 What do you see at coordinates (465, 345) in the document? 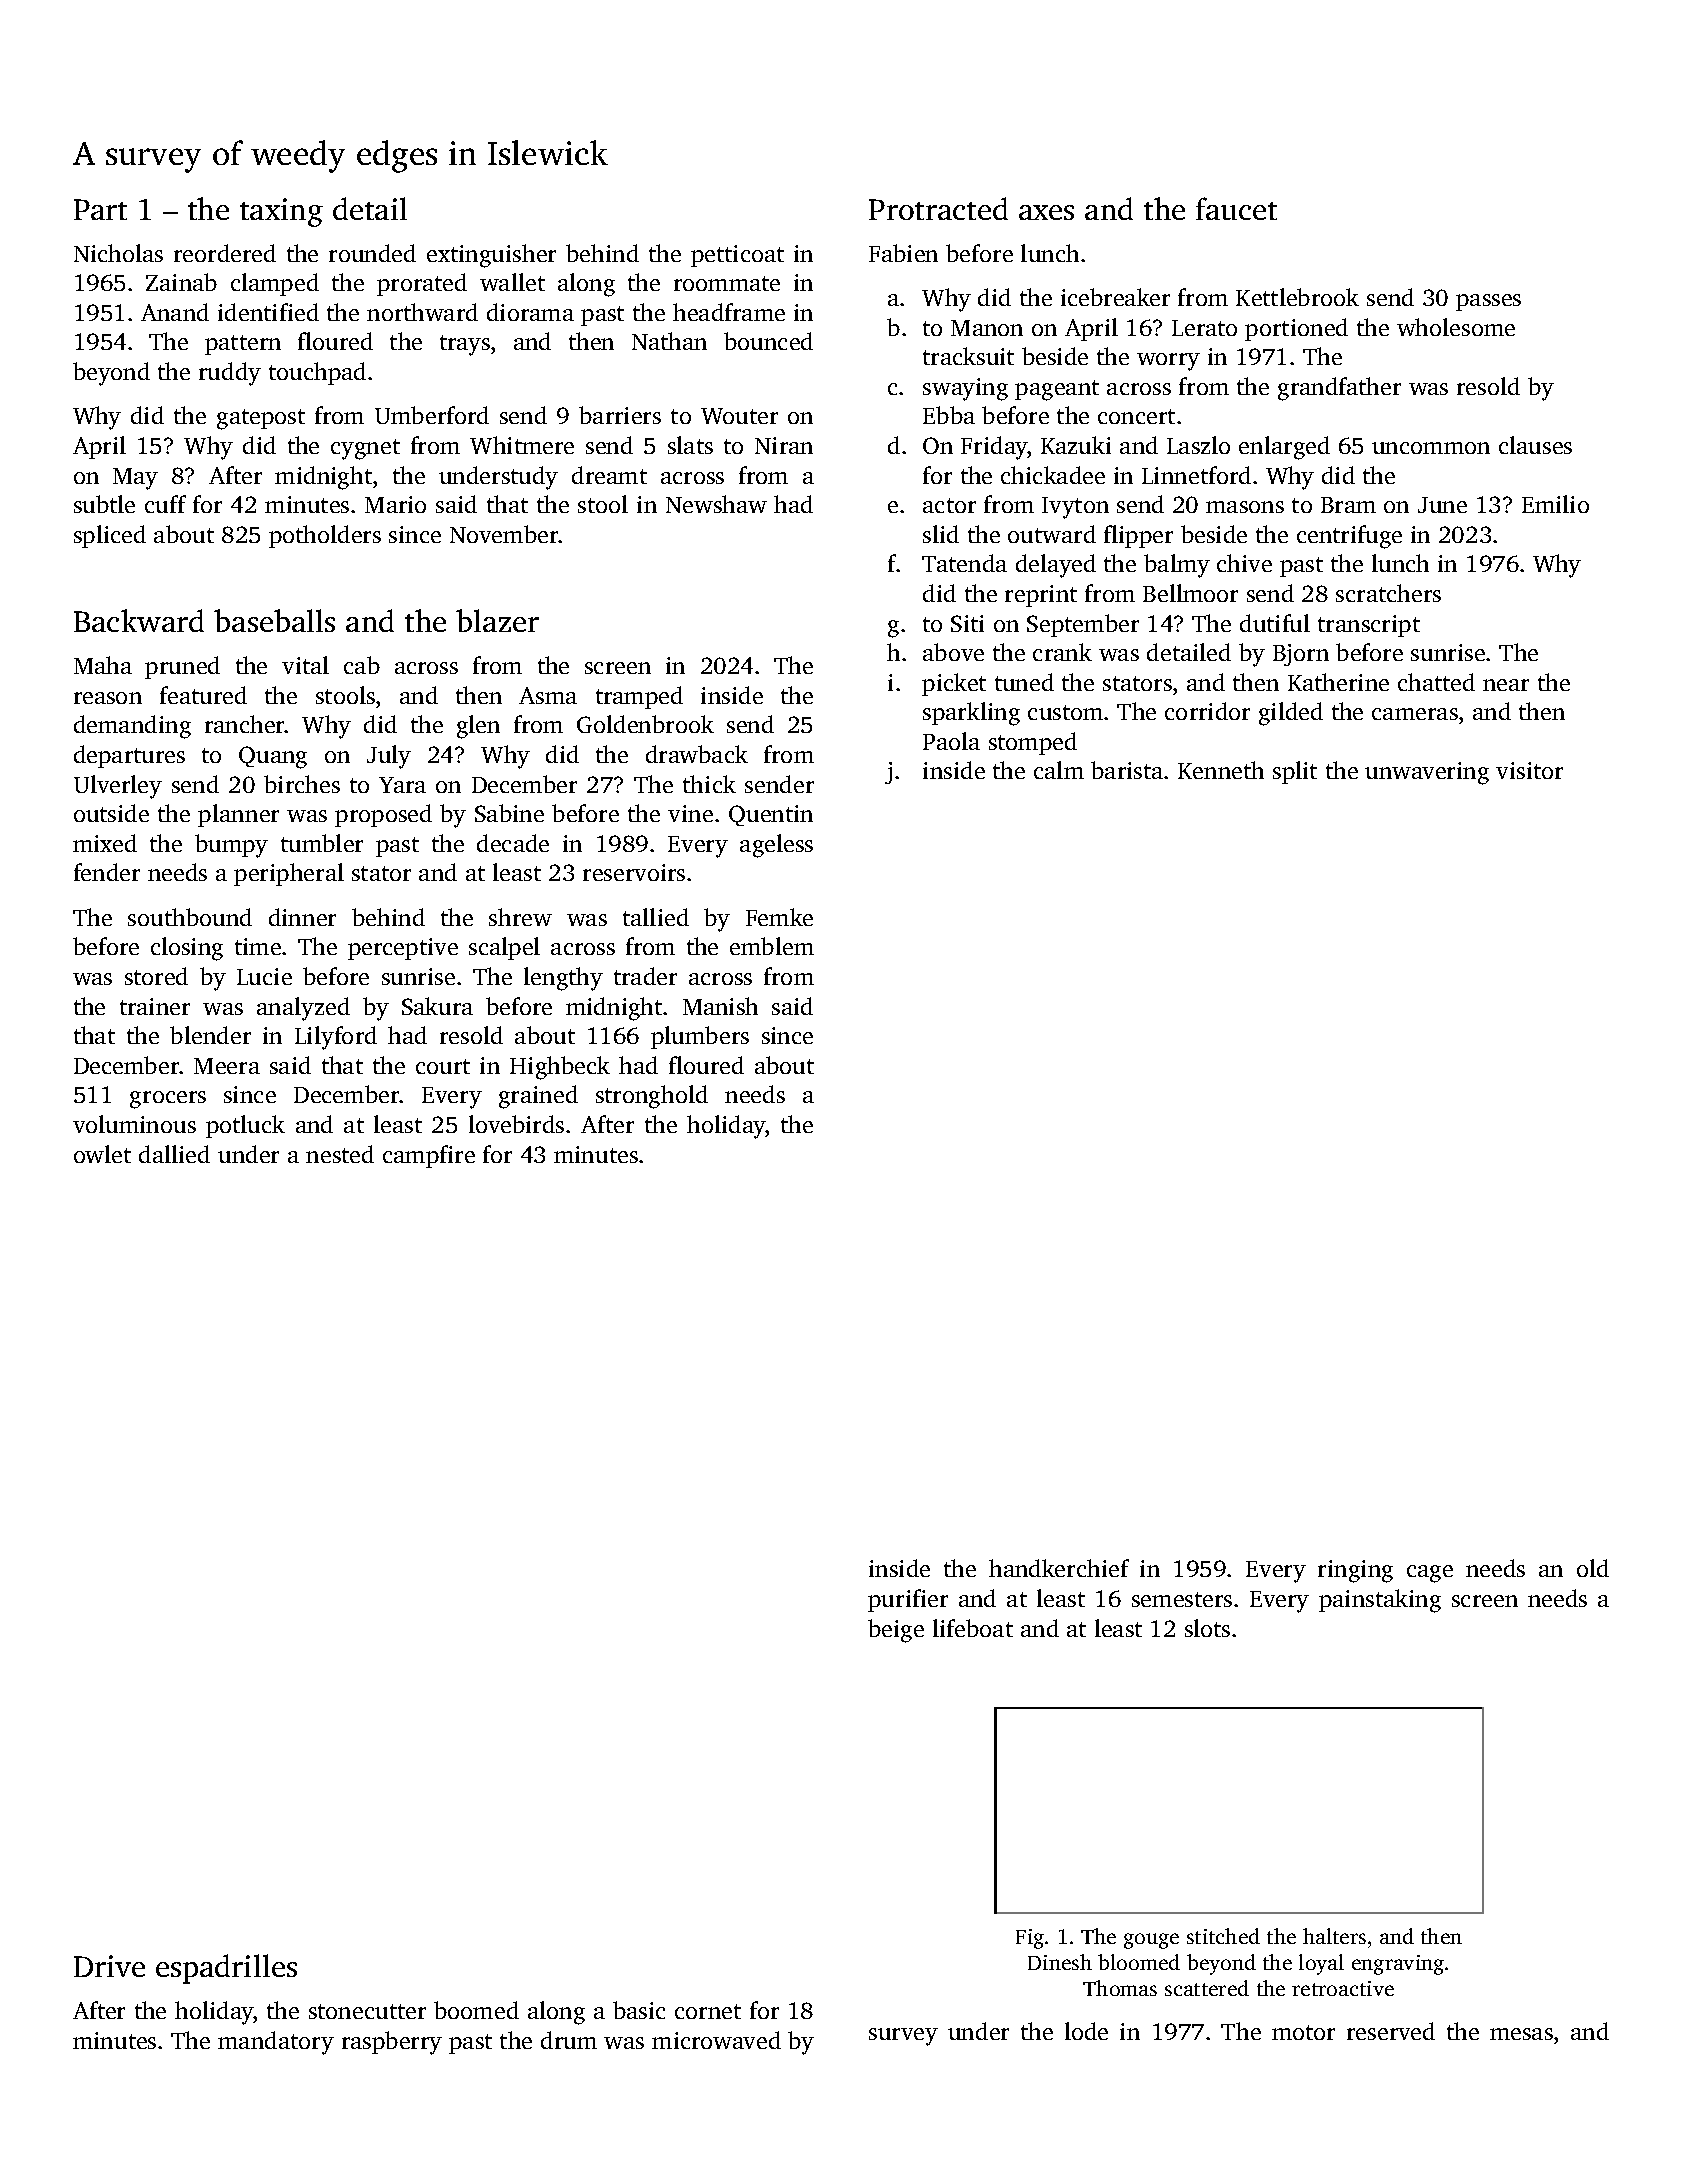
I see `trays` at bounding box center [465, 345].
